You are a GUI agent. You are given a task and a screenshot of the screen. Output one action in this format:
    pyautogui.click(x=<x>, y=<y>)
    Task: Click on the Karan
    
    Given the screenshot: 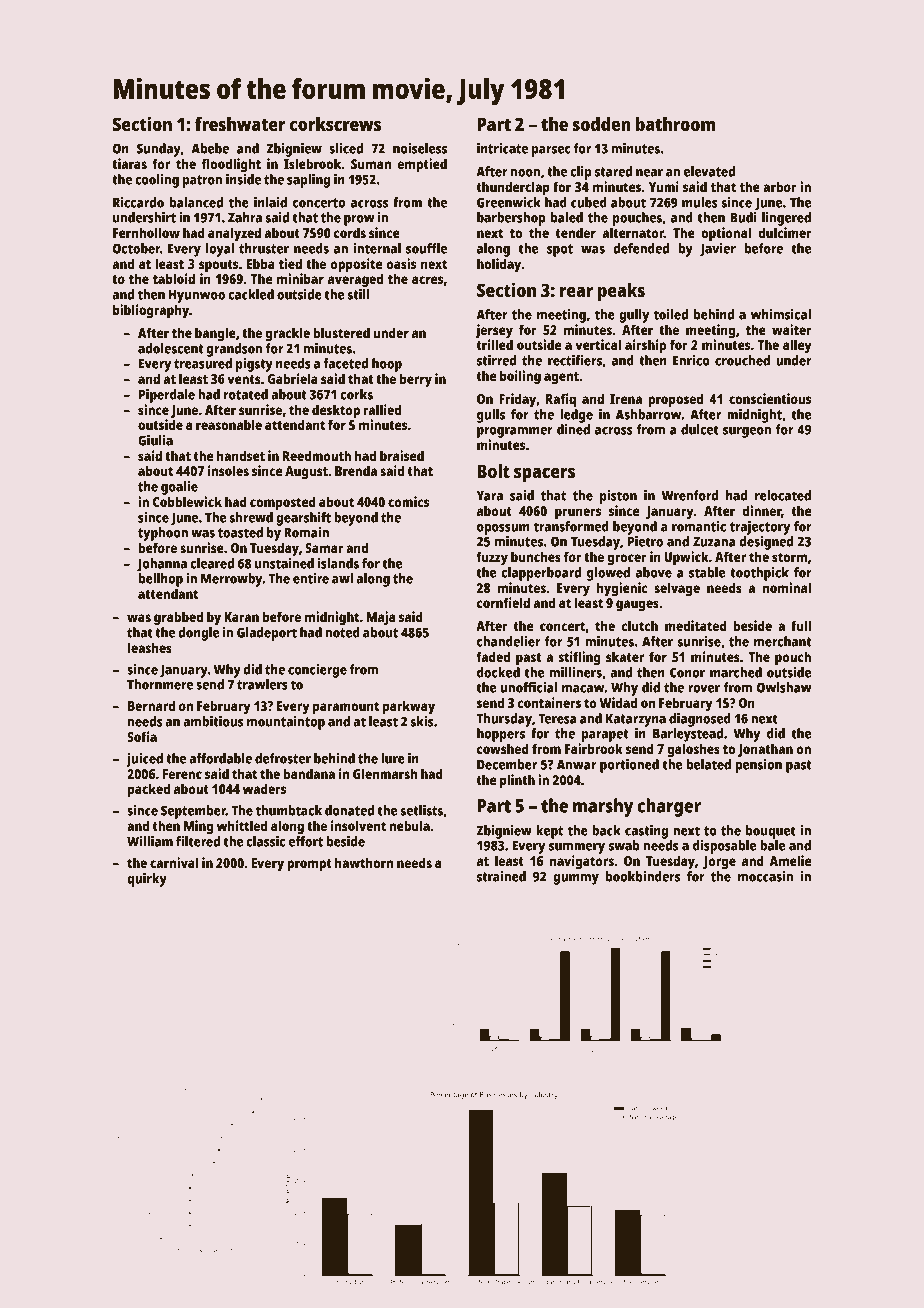 What is the action you would take?
    pyautogui.click(x=241, y=617)
